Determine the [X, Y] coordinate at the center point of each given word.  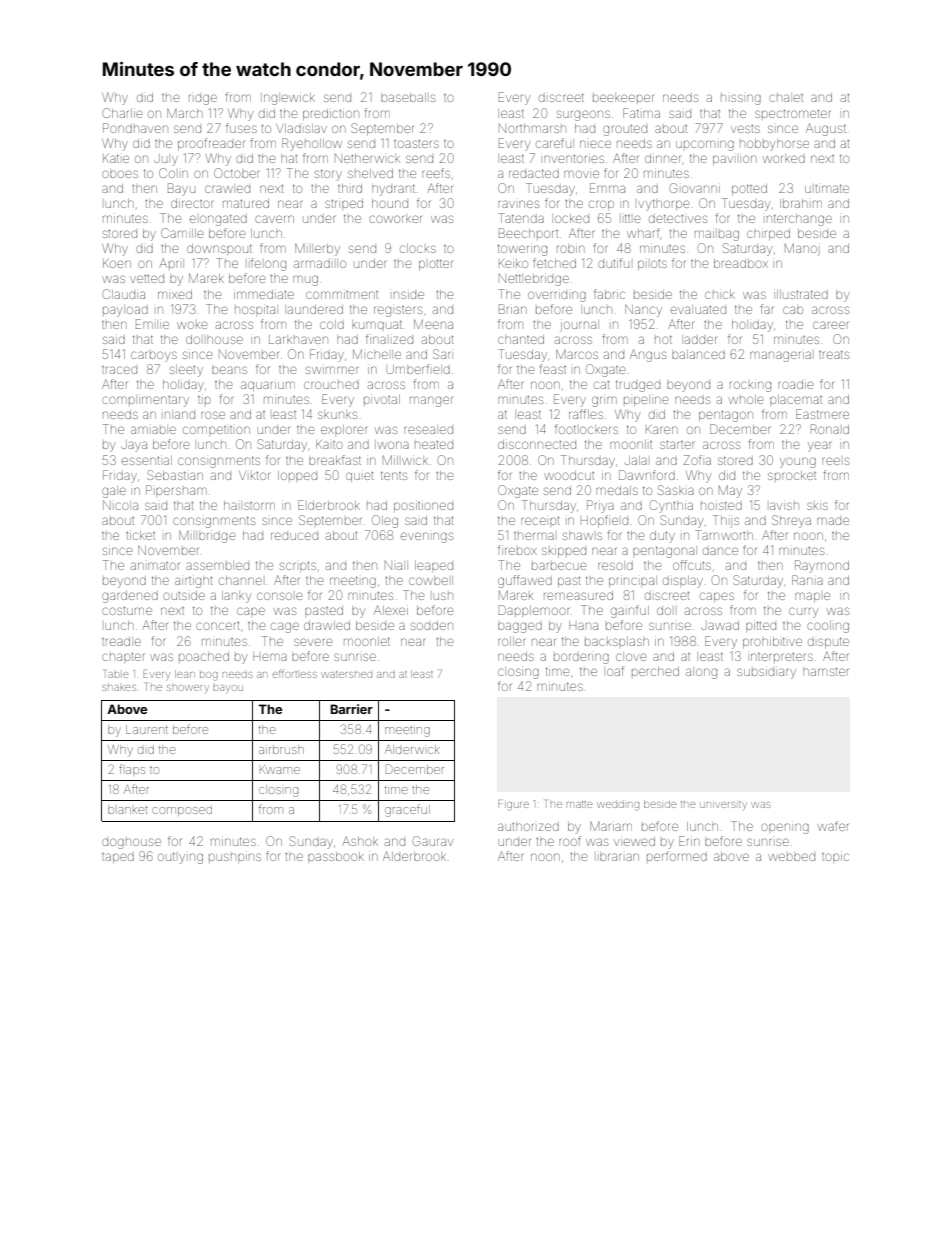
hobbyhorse [774, 145]
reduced [294, 536]
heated [434, 445]
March [185, 113]
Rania [807, 580]
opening [785, 828]
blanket [127, 809]
